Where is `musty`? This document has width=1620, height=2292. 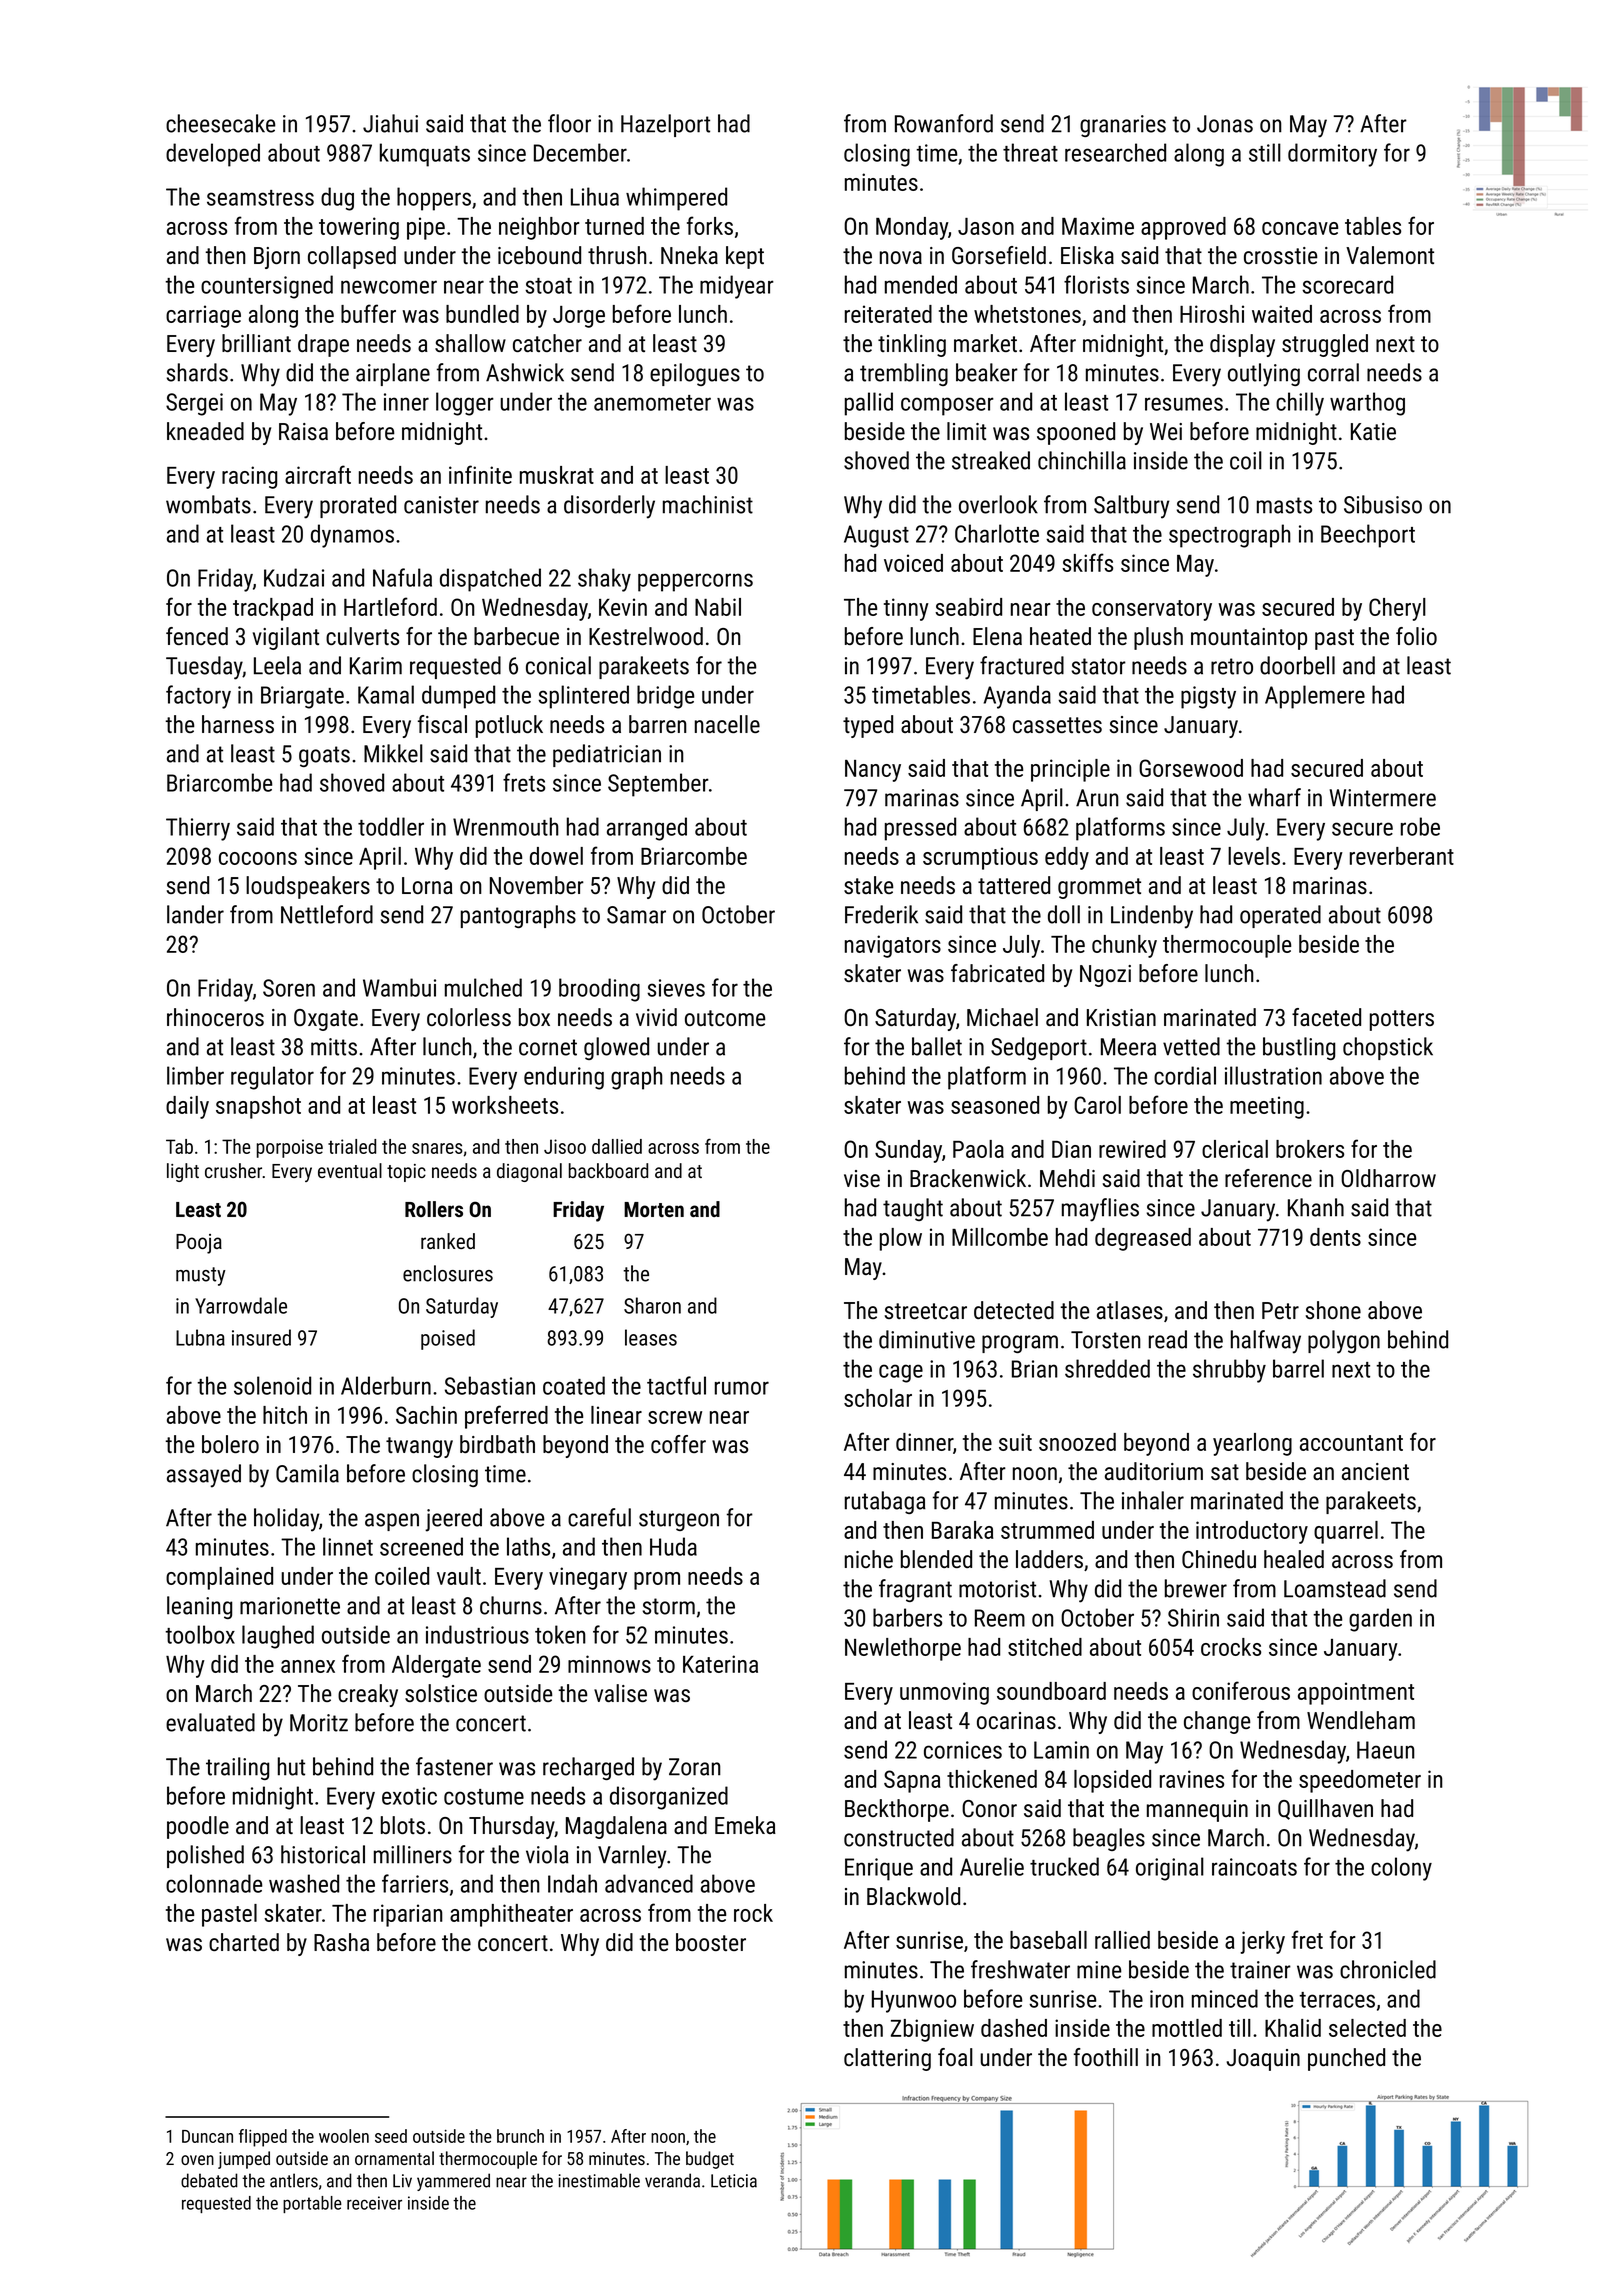 musty is located at coordinates (200, 1276).
